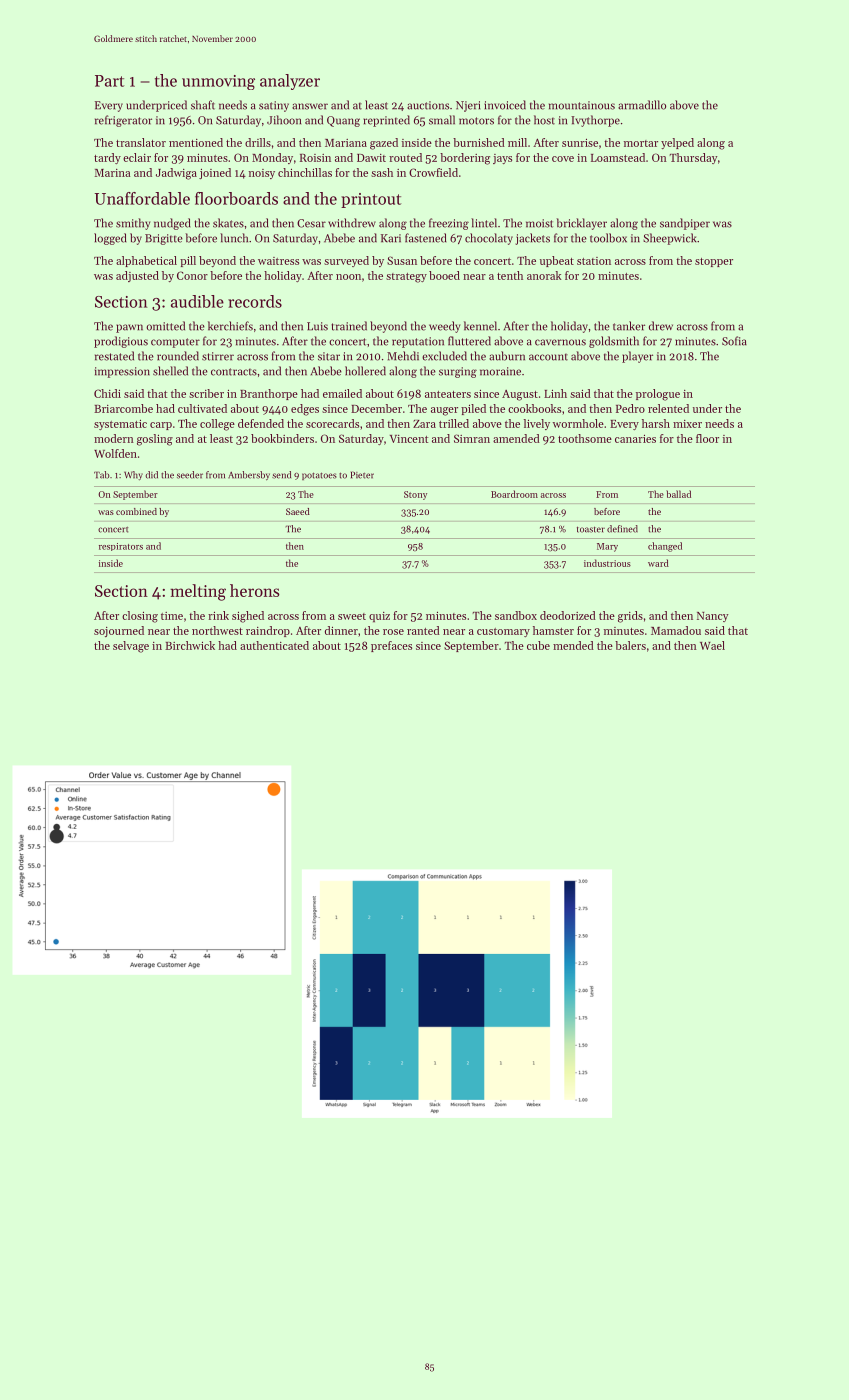 The height and width of the page is (1400, 849). Describe the element at coordinates (578, 423) in the page. I see `wormhole` at that location.
